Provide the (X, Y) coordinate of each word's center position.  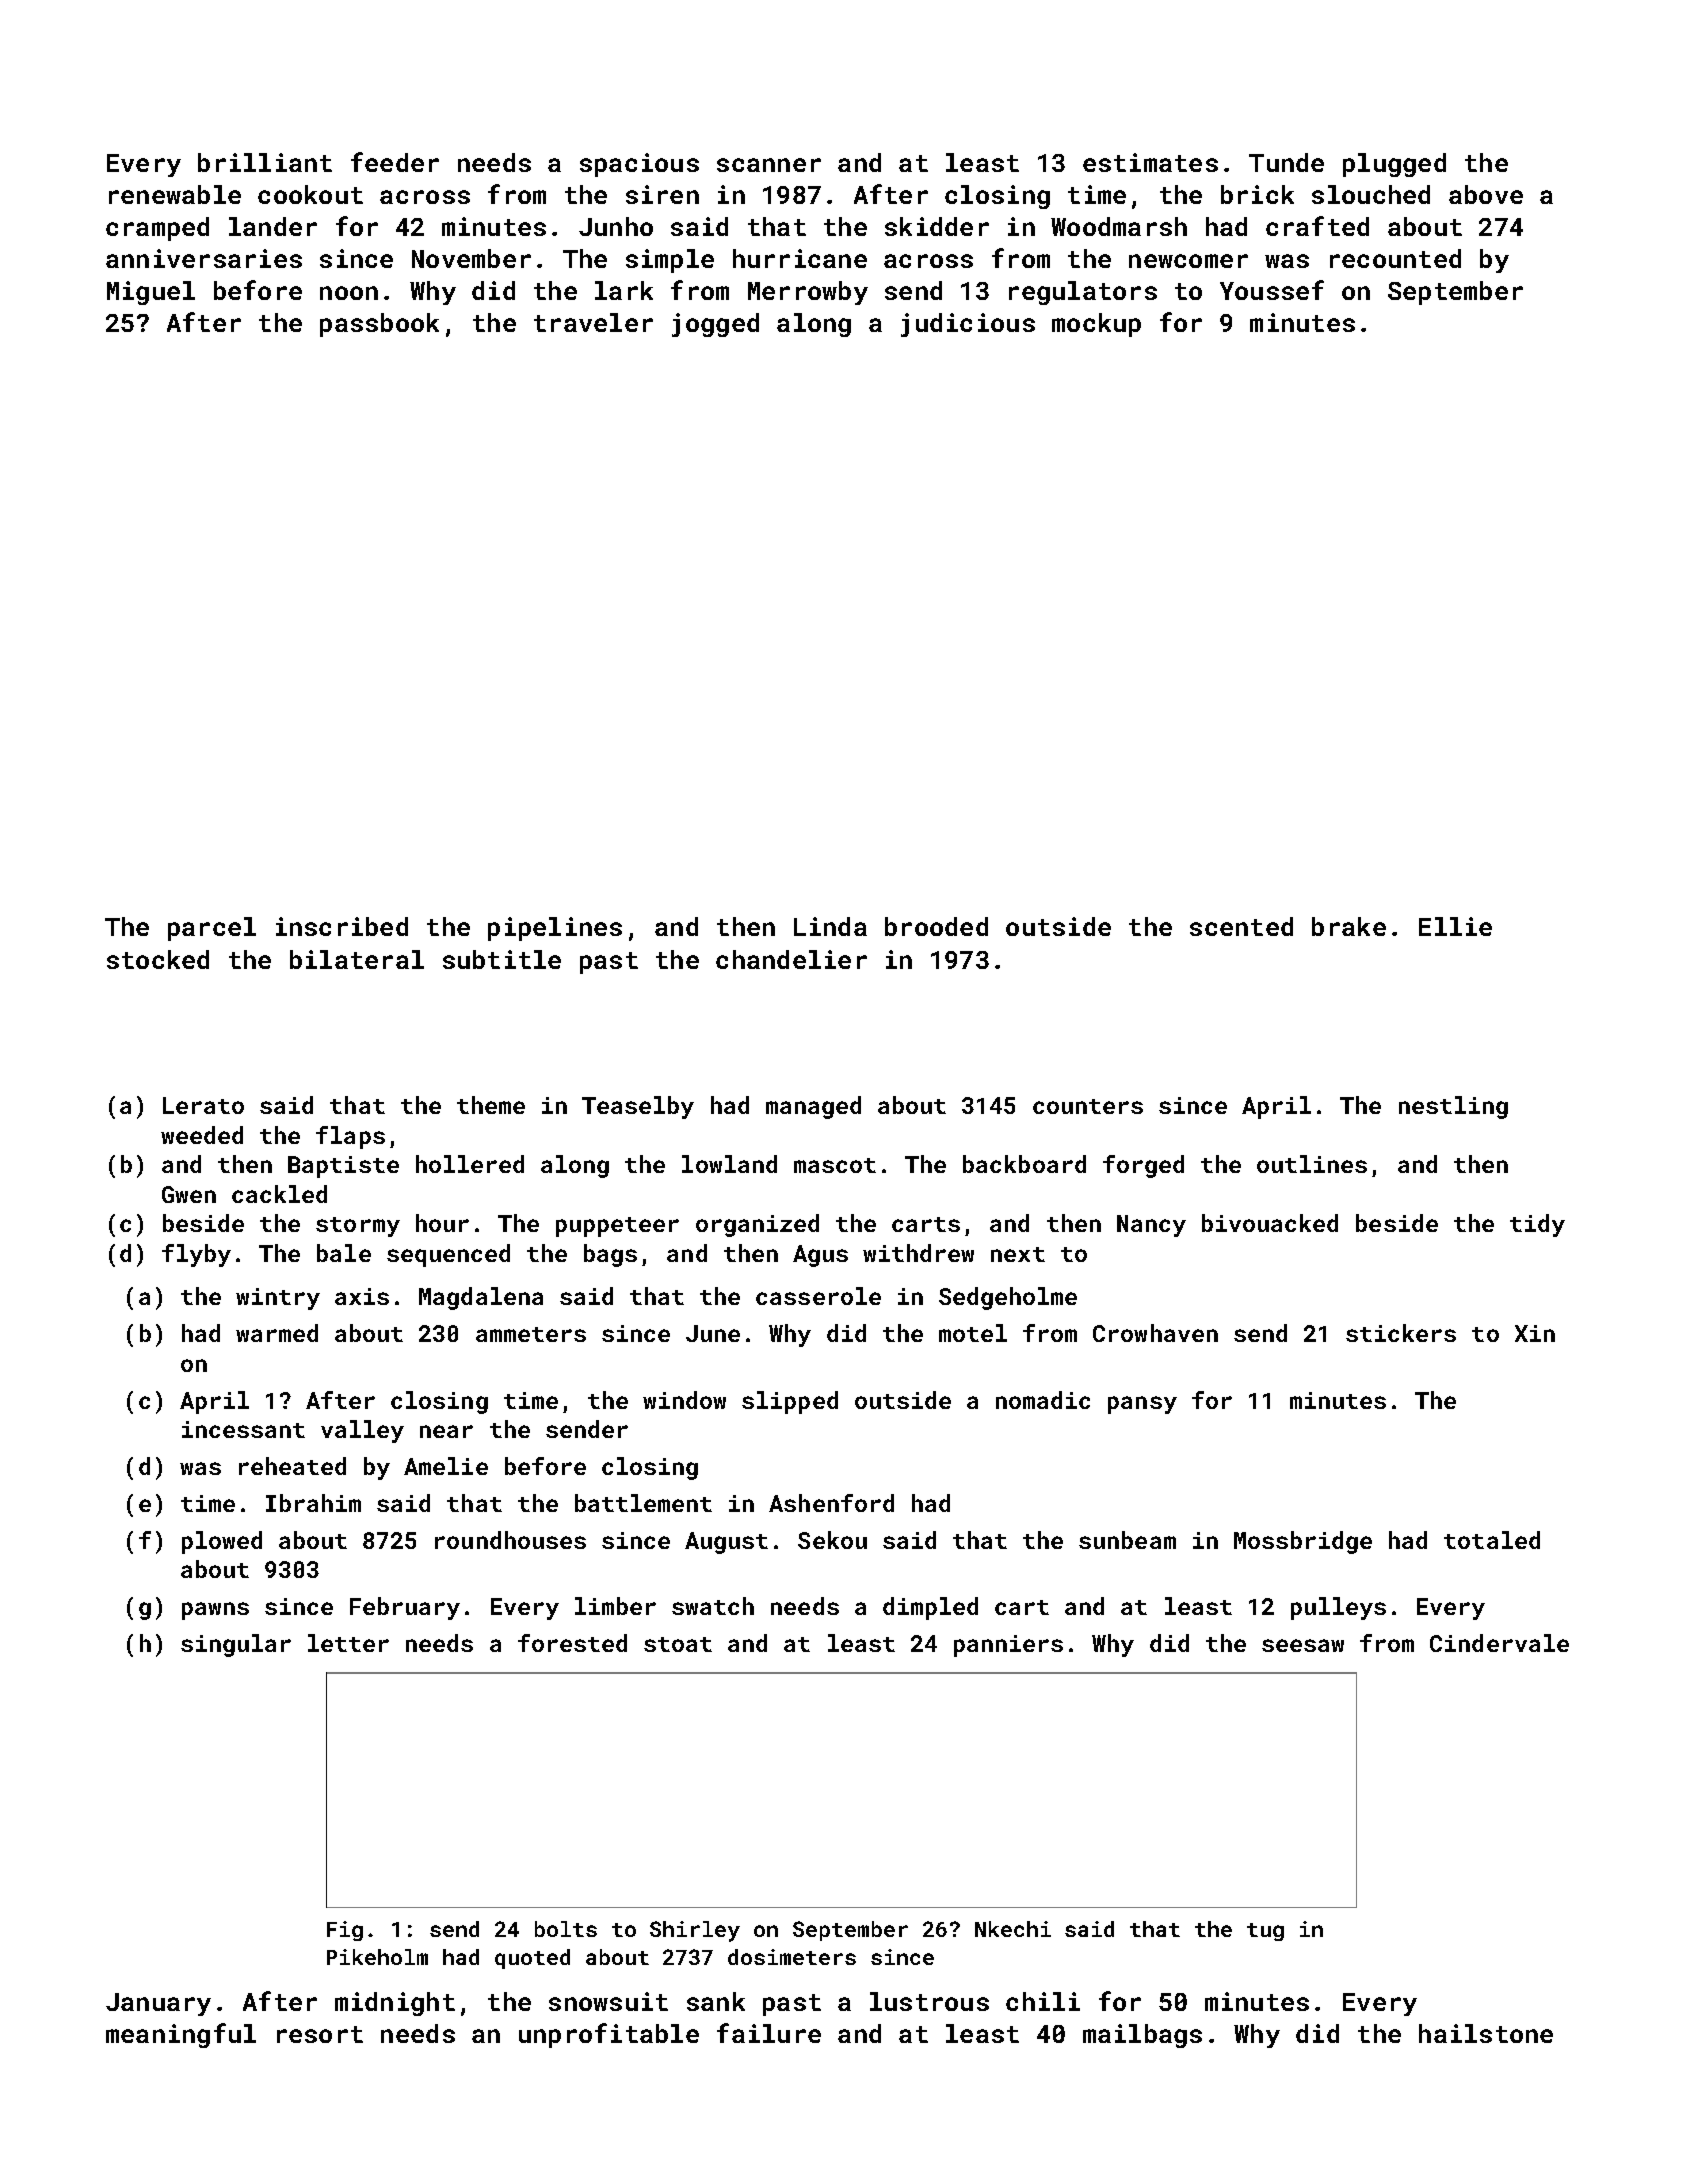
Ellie (1455, 926)
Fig (345, 1931)
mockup (1096, 325)
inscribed (342, 926)
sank (716, 2001)
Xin (1535, 1333)
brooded (936, 926)
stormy (358, 1227)
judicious (968, 325)
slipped (790, 1402)
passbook (379, 325)
